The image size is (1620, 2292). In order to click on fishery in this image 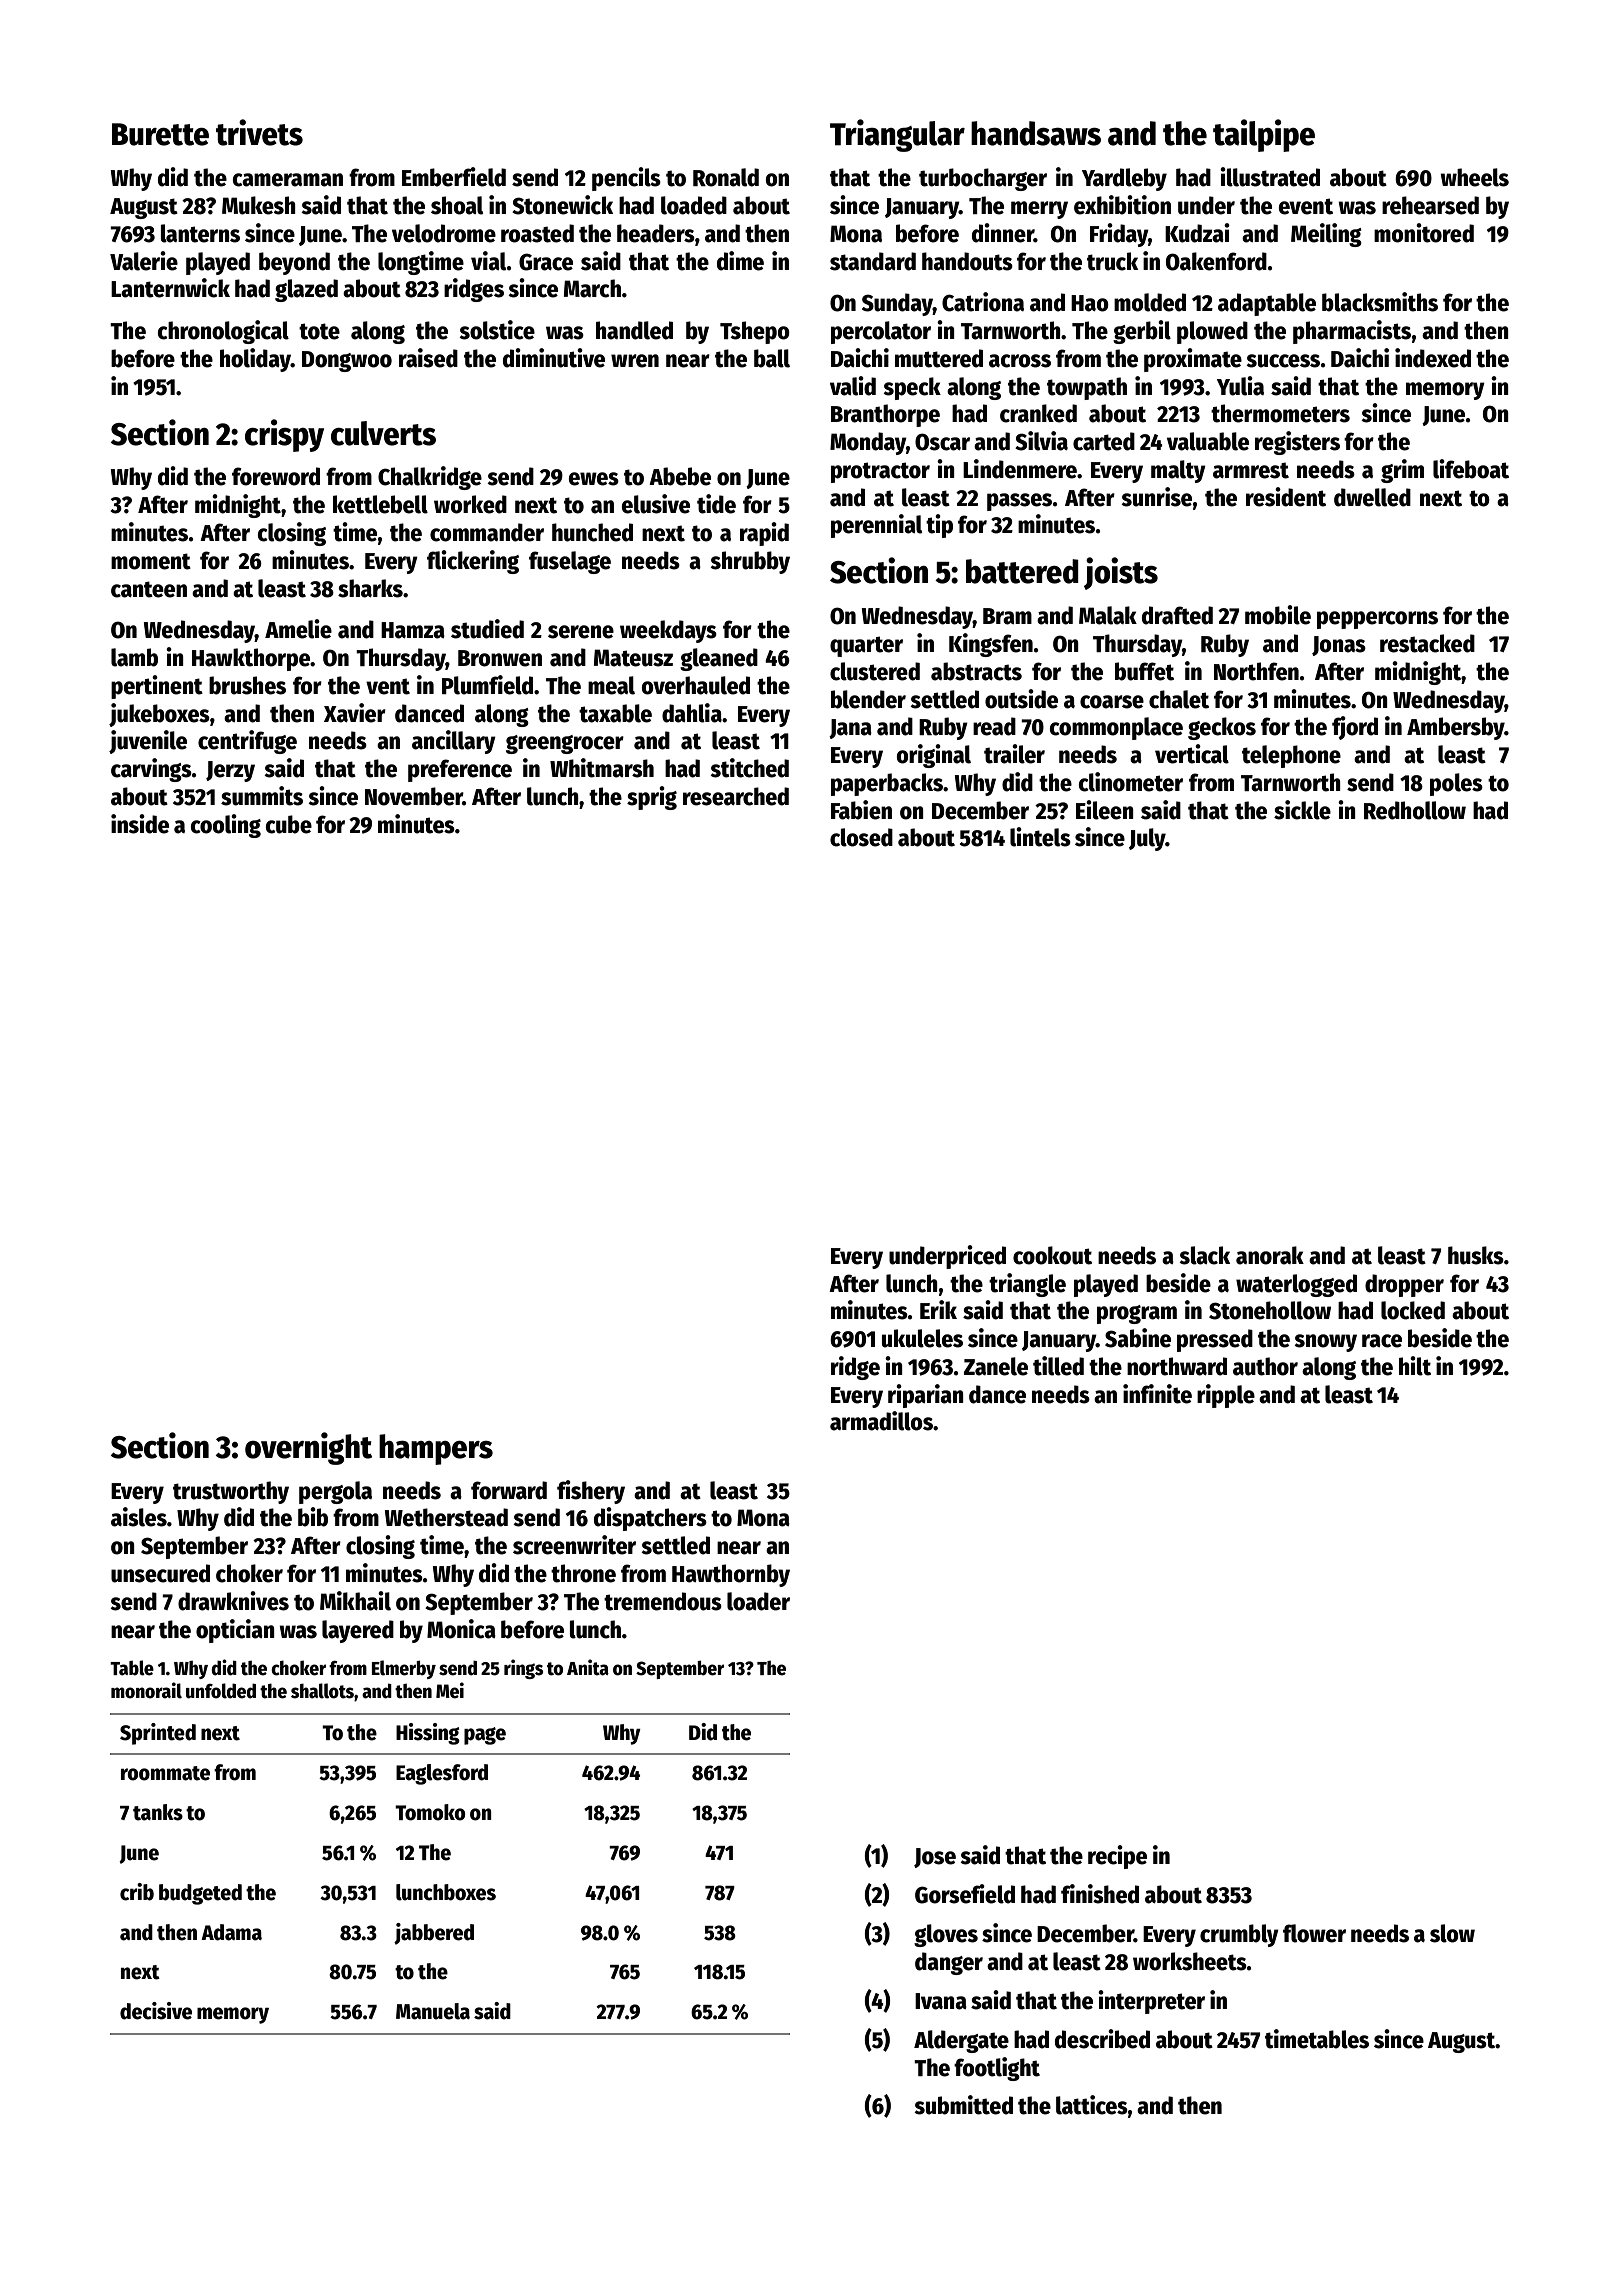, I will do `click(591, 1492)`.
